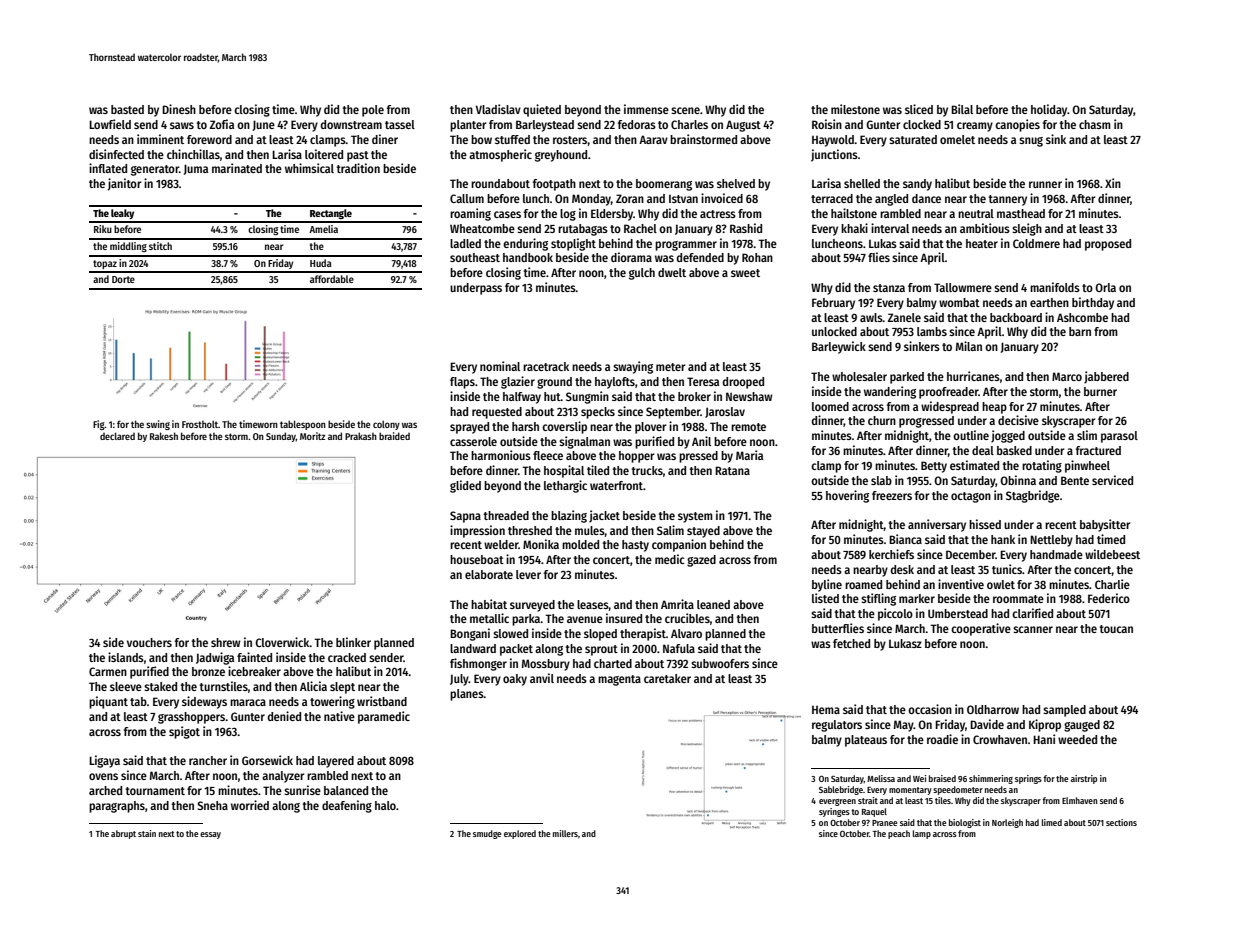  I want to click on shelled, so click(862, 183).
